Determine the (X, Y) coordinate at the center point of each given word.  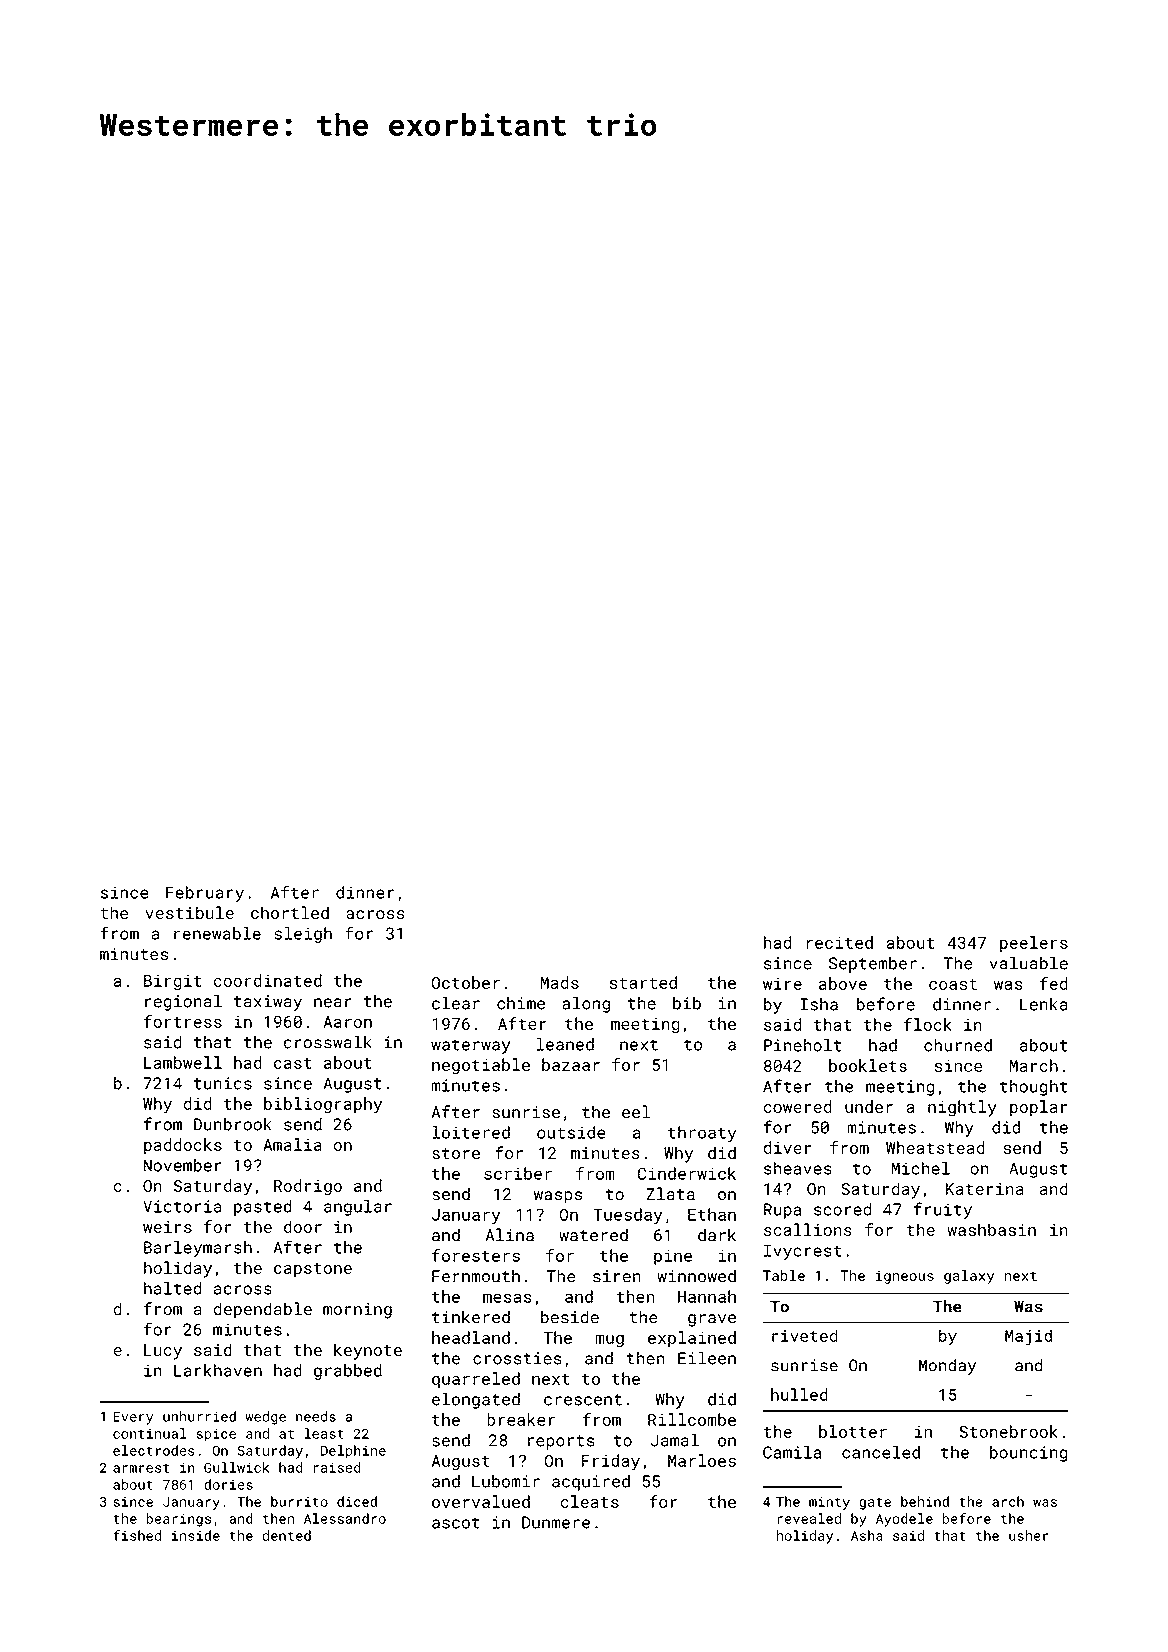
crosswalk (328, 1042)
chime (521, 1003)
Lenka (1044, 1004)
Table (784, 1275)
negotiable (481, 1066)
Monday (947, 1367)
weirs (167, 1227)
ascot (456, 1523)
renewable (217, 933)
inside (196, 1535)
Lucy (163, 1352)
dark (717, 1235)
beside (570, 1317)
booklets (868, 1065)
